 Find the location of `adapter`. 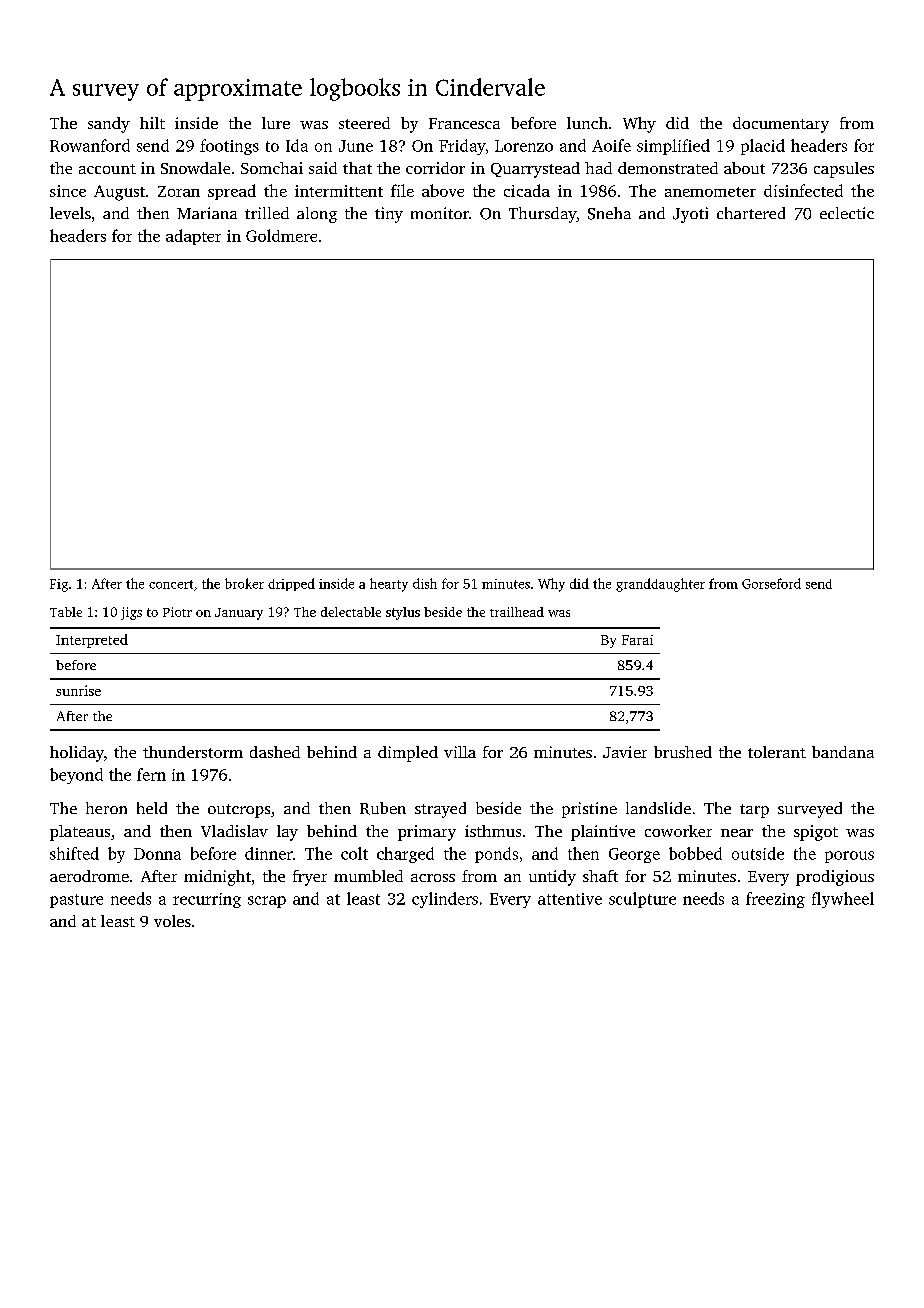

adapter is located at coordinates (193, 237).
